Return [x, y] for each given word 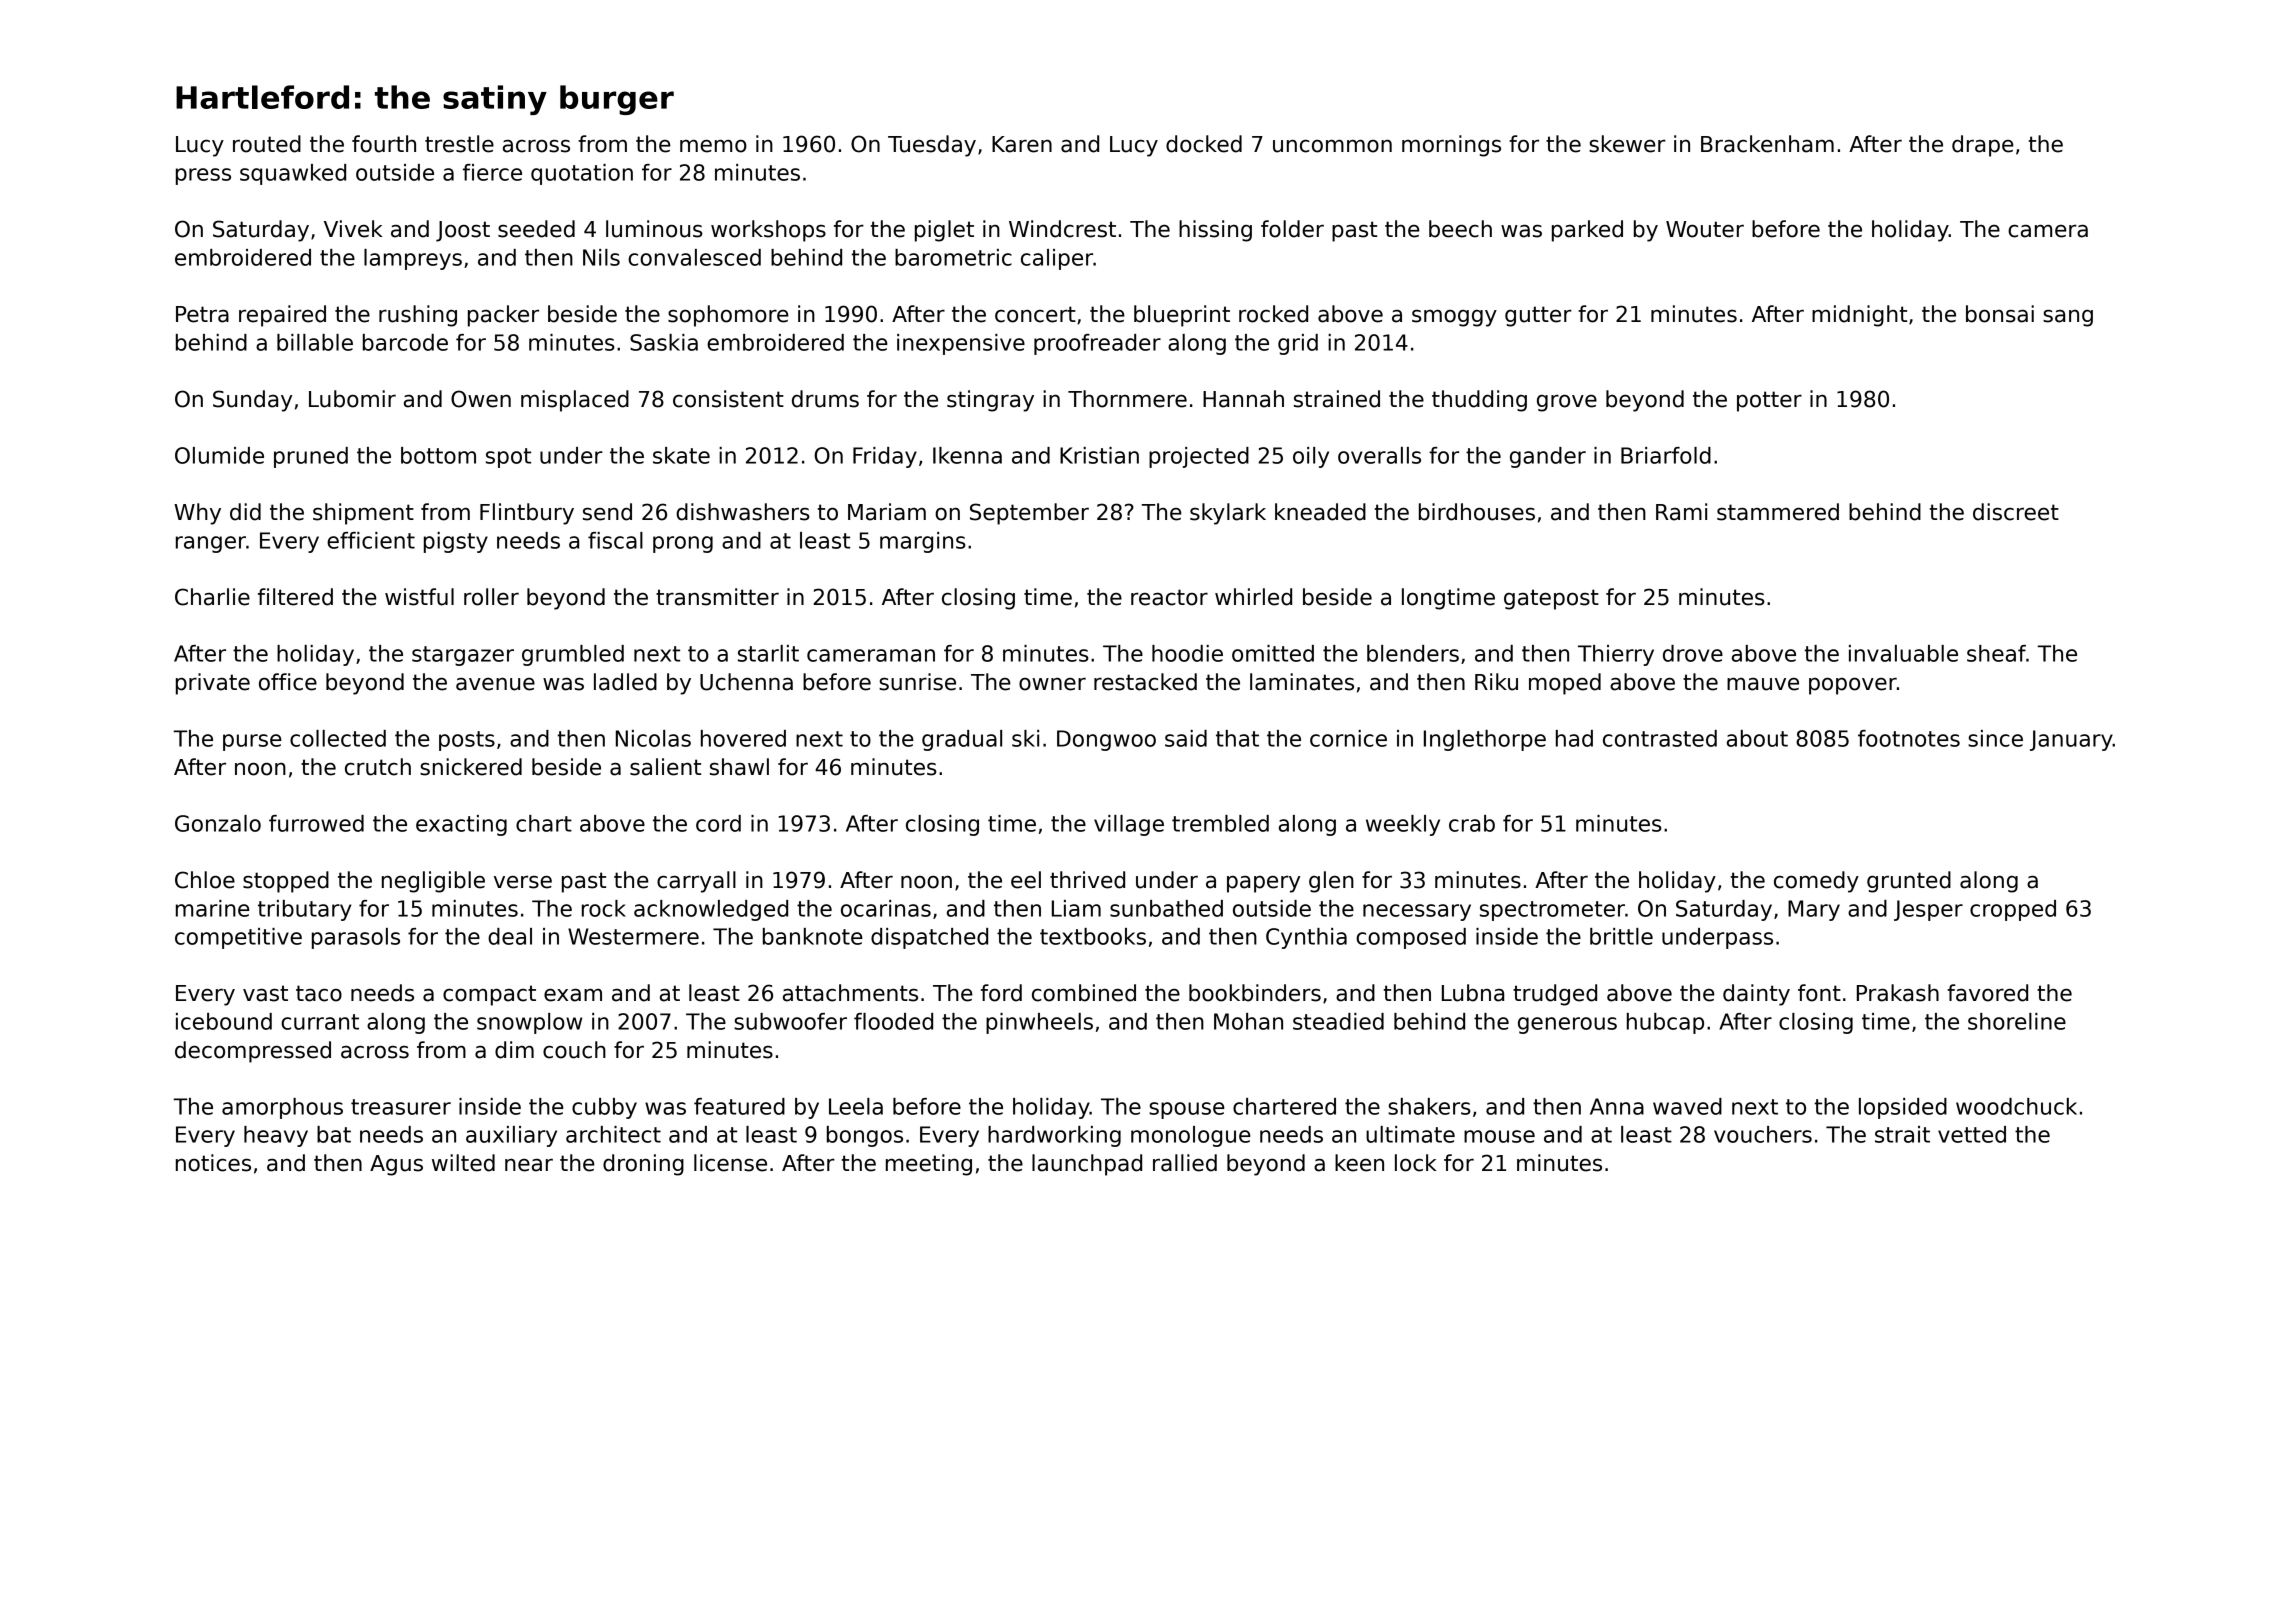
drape [1983, 146]
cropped [2013, 910]
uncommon [1332, 146]
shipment [363, 514]
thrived [1087, 880]
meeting [929, 1165]
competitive [238, 938]
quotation [582, 174]
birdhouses [1477, 512]
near [529, 1165]
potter [1769, 401]
